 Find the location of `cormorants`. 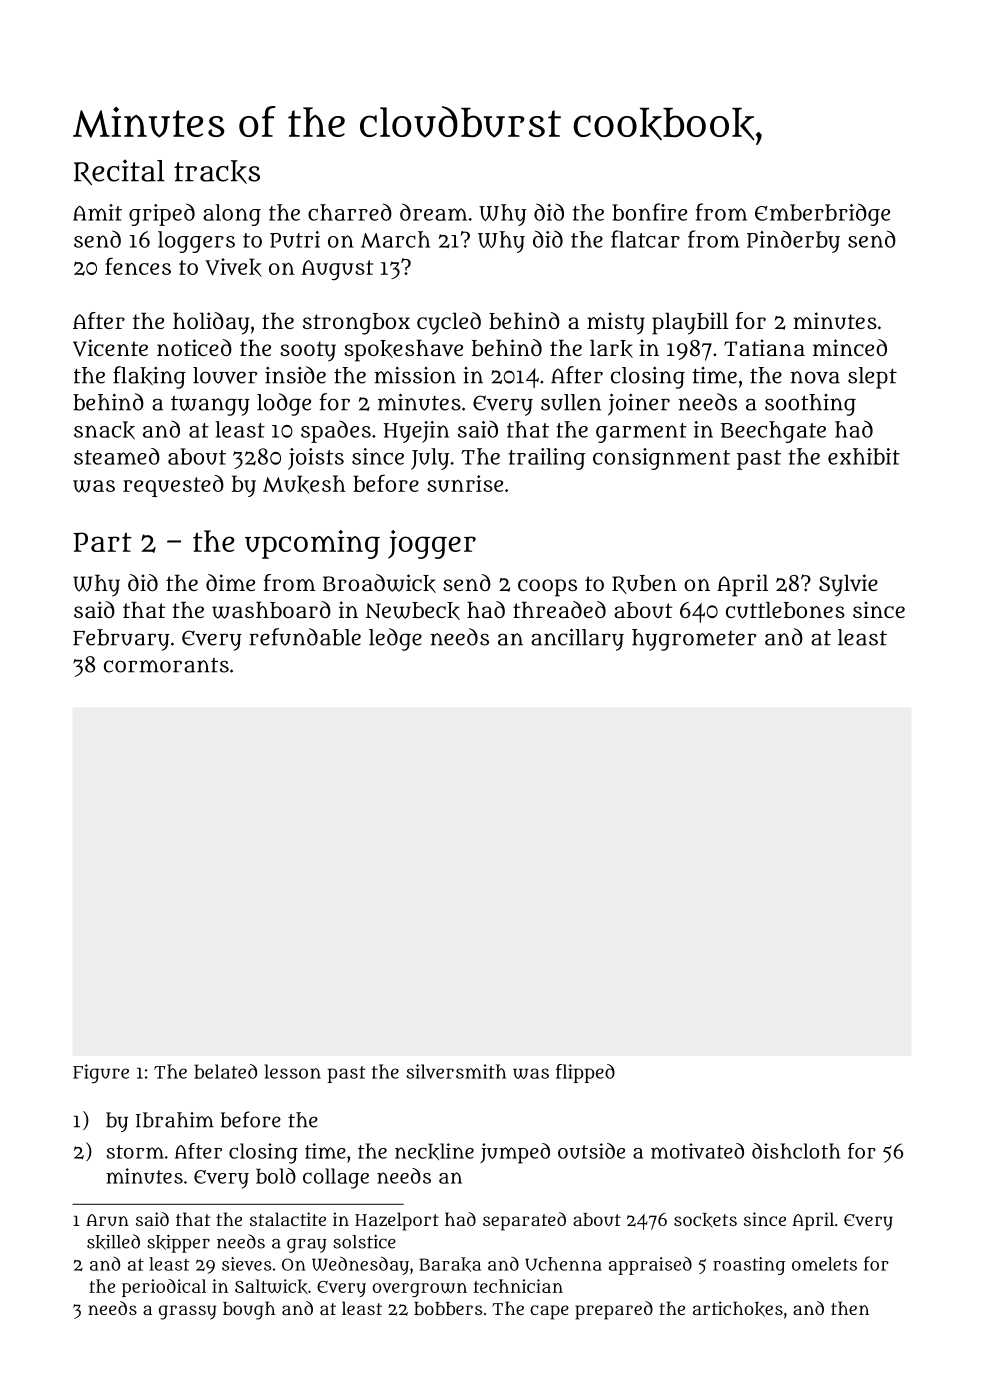

cormorants is located at coordinates (166, 665).
